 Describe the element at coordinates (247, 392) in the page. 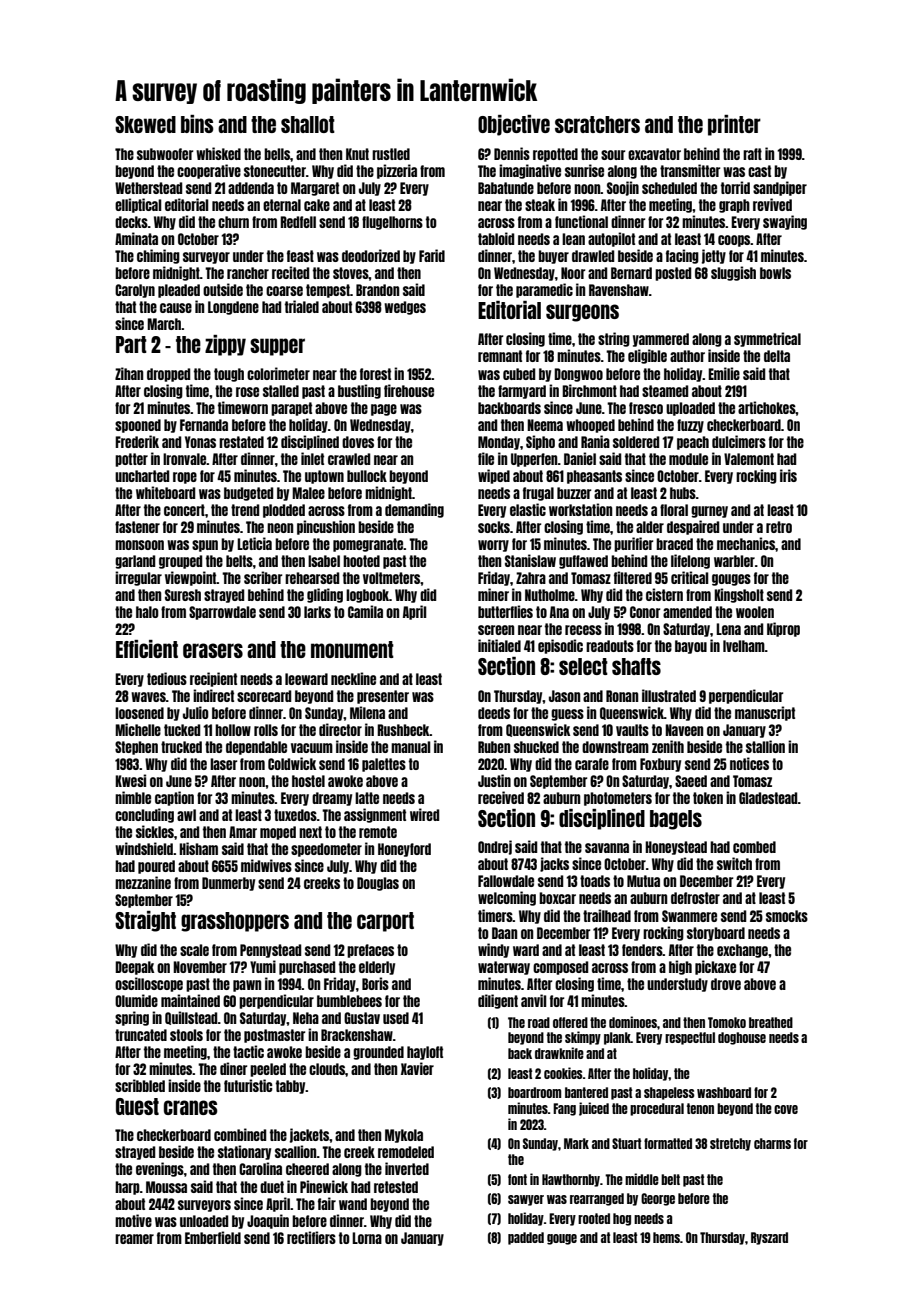

I see `rose` at that location.
